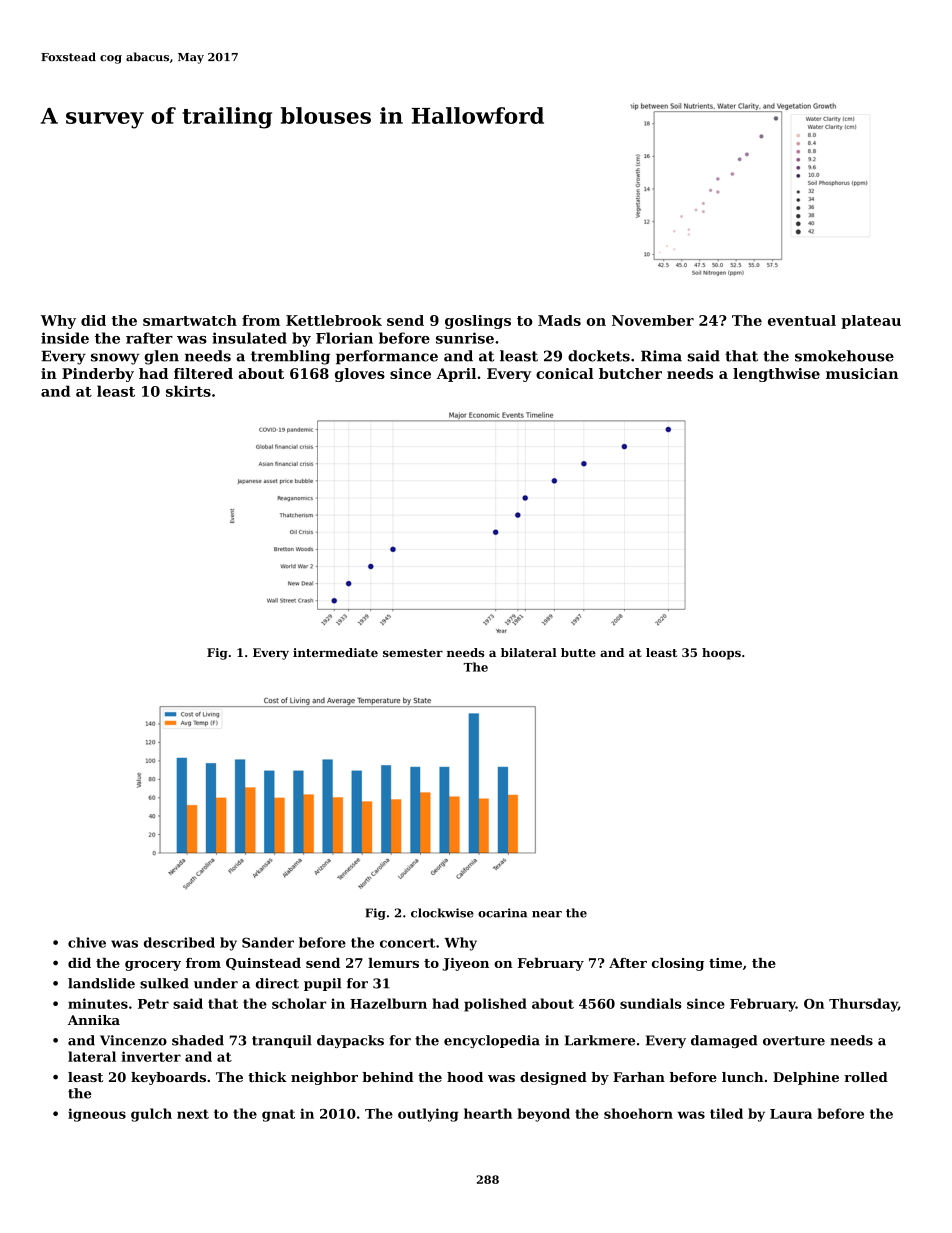 The image size is (952, 1233). I want to click on semester, so click(413, 653).
